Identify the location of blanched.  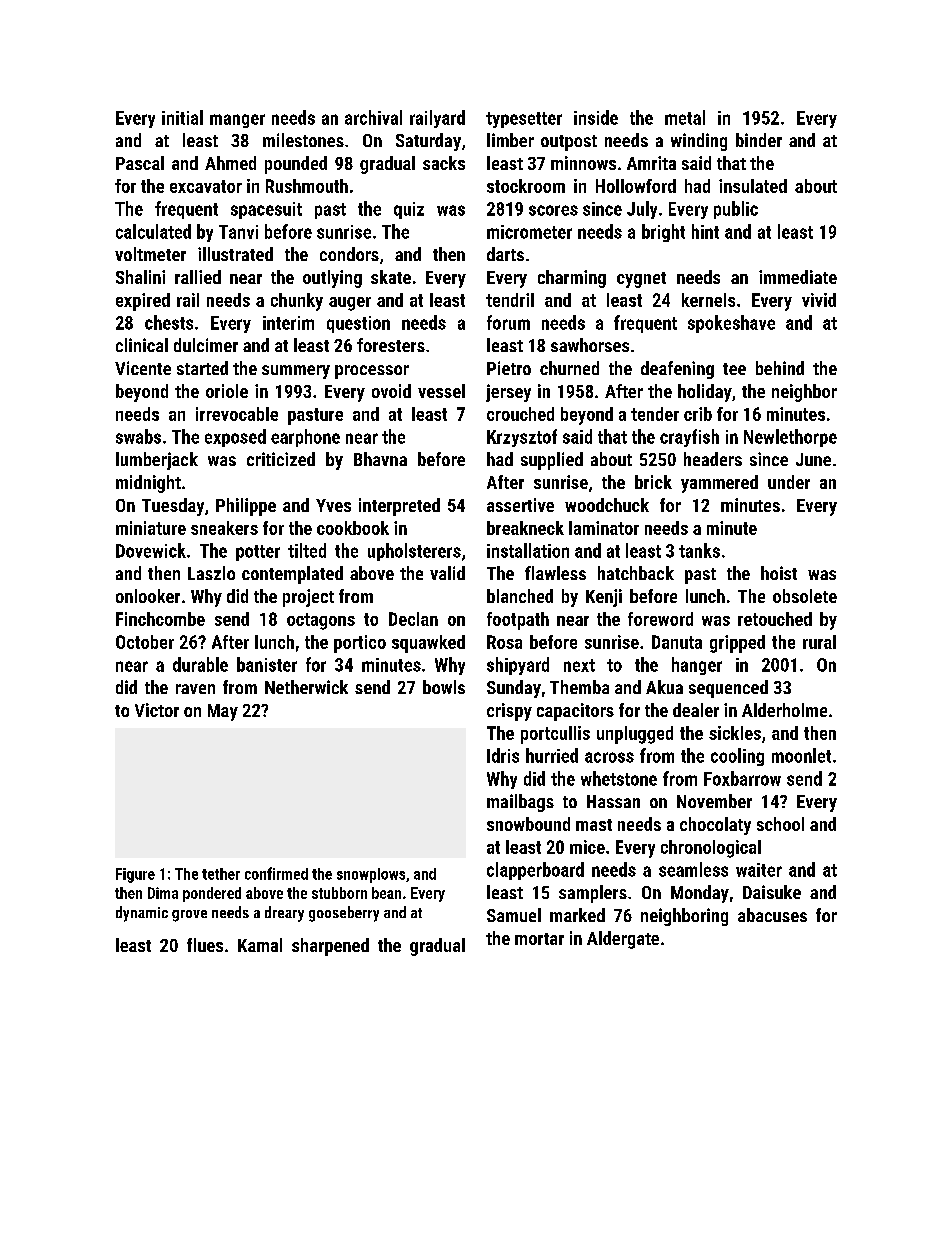
(520, 596).
